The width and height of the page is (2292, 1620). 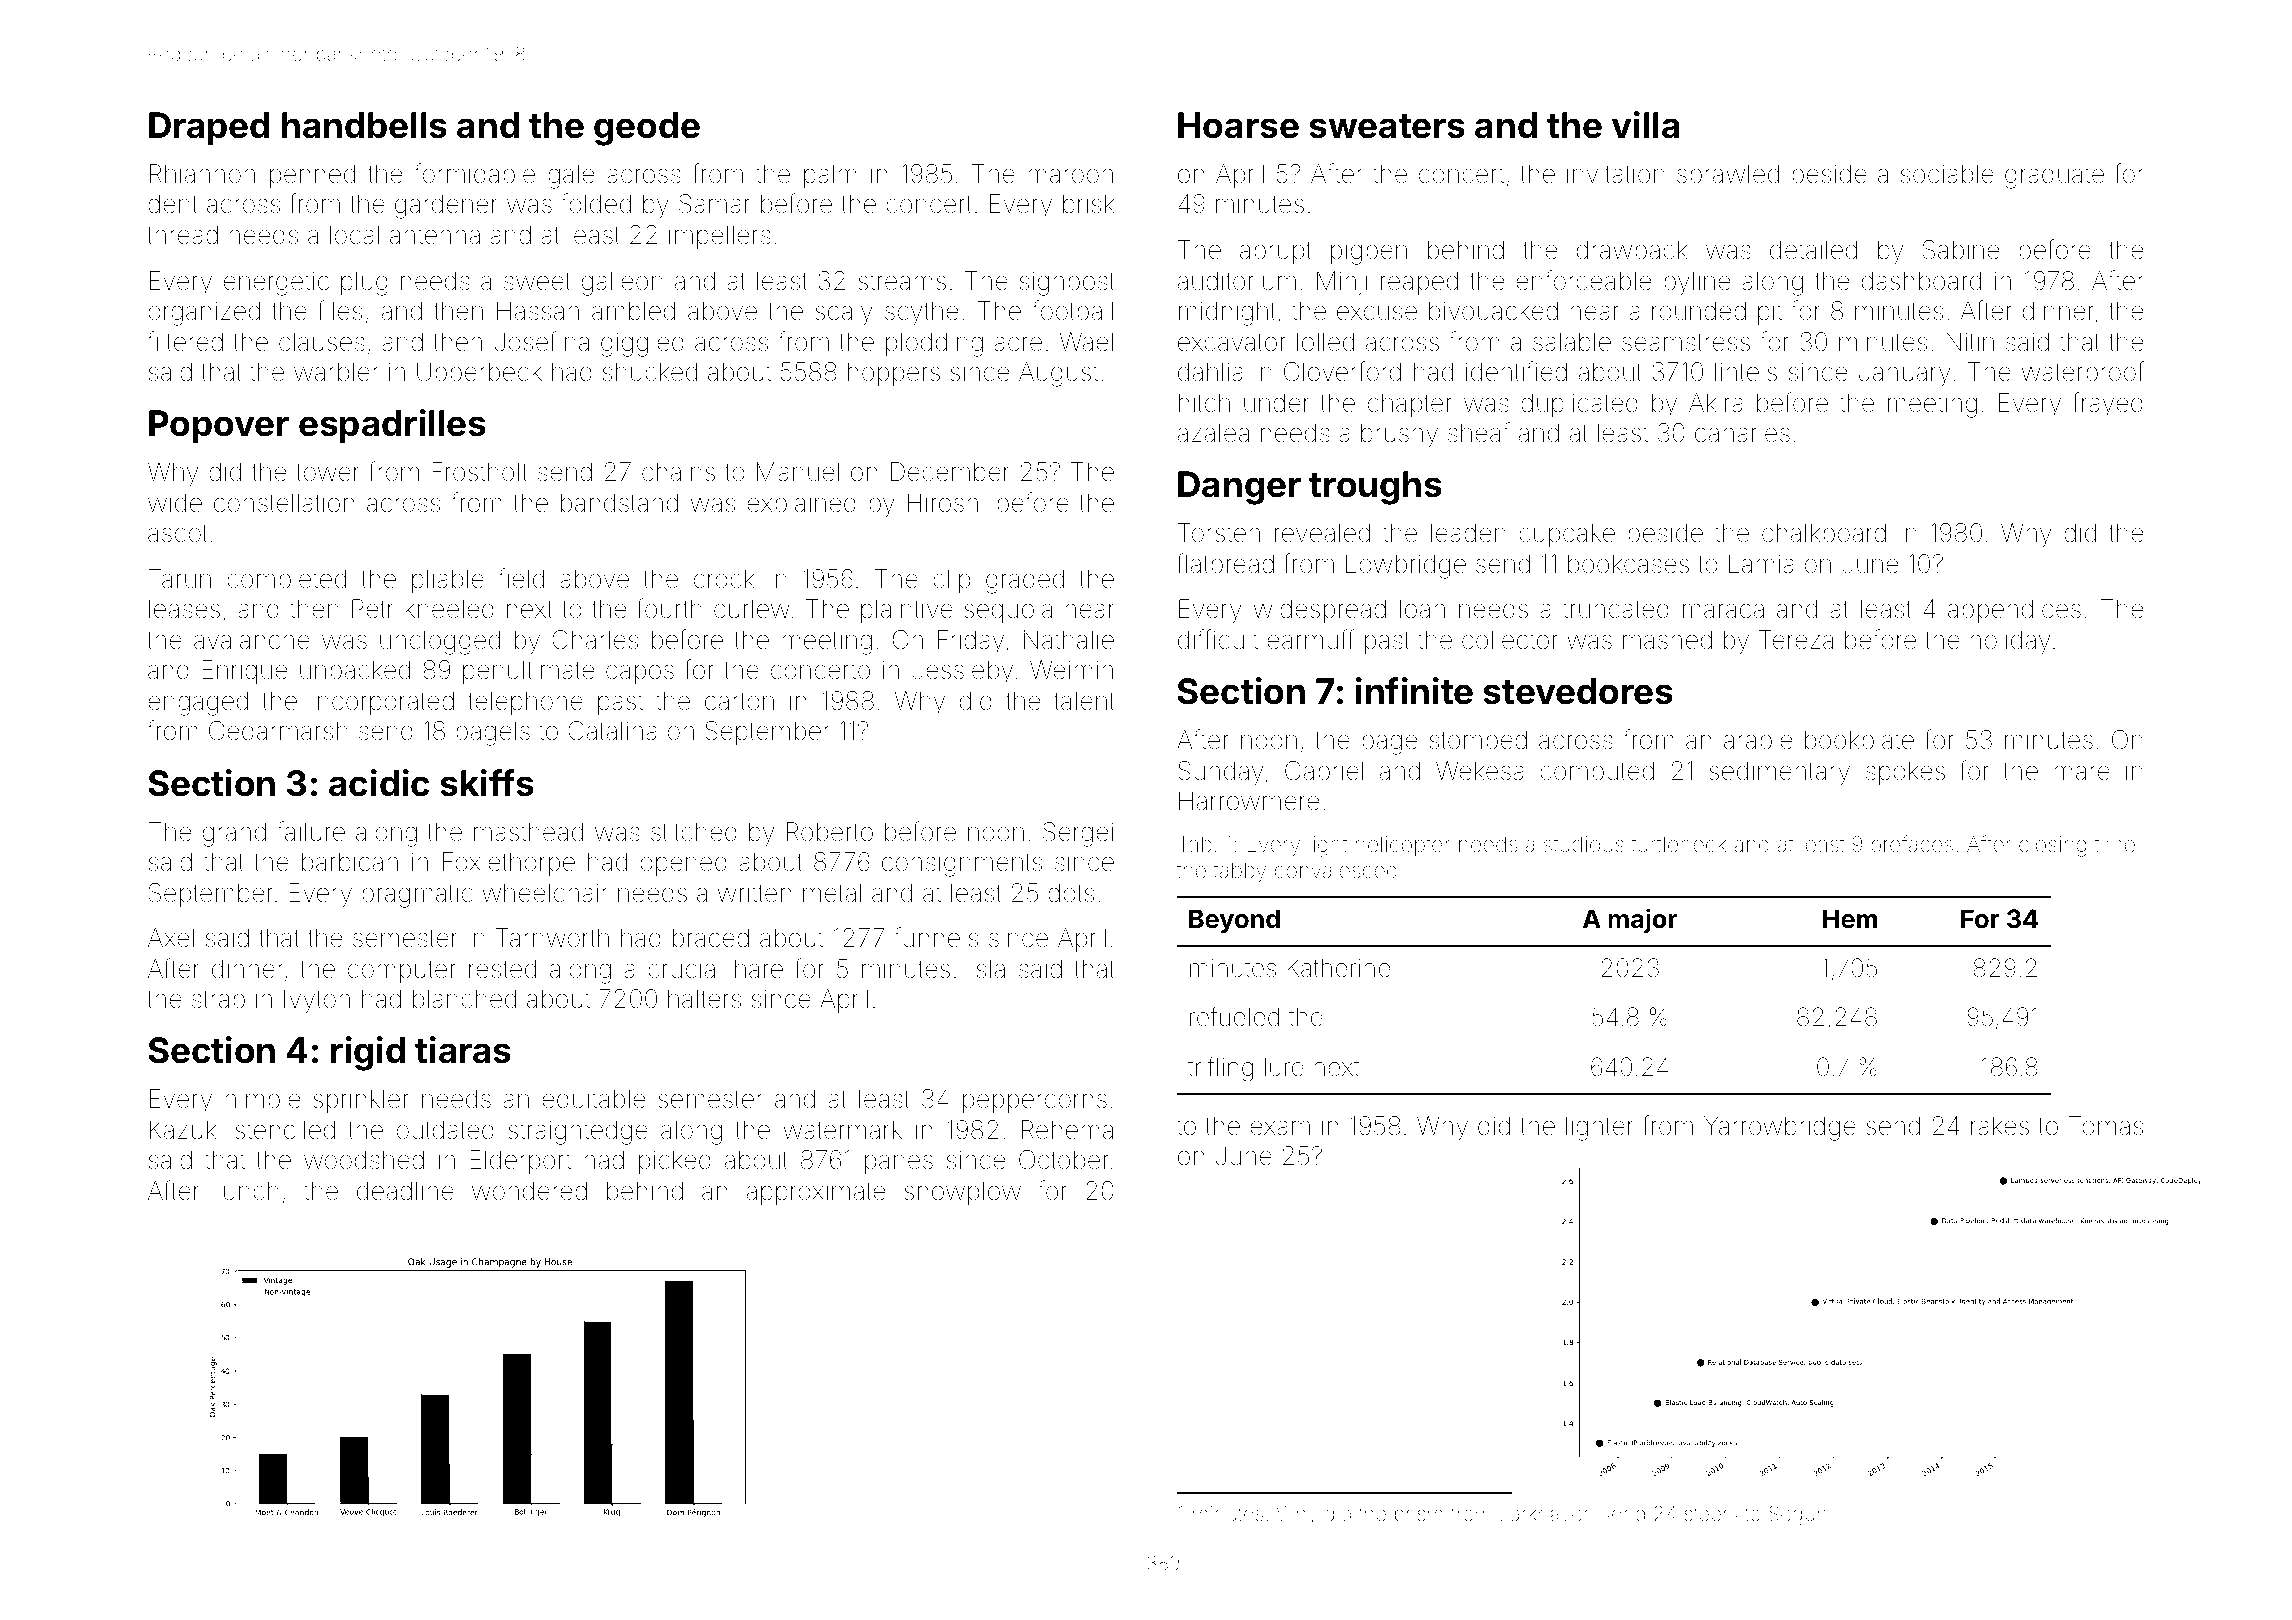 What do you see at coordinates (816, 1193) in the page?
I see `approximate` at bounding box center [816, 1193].
